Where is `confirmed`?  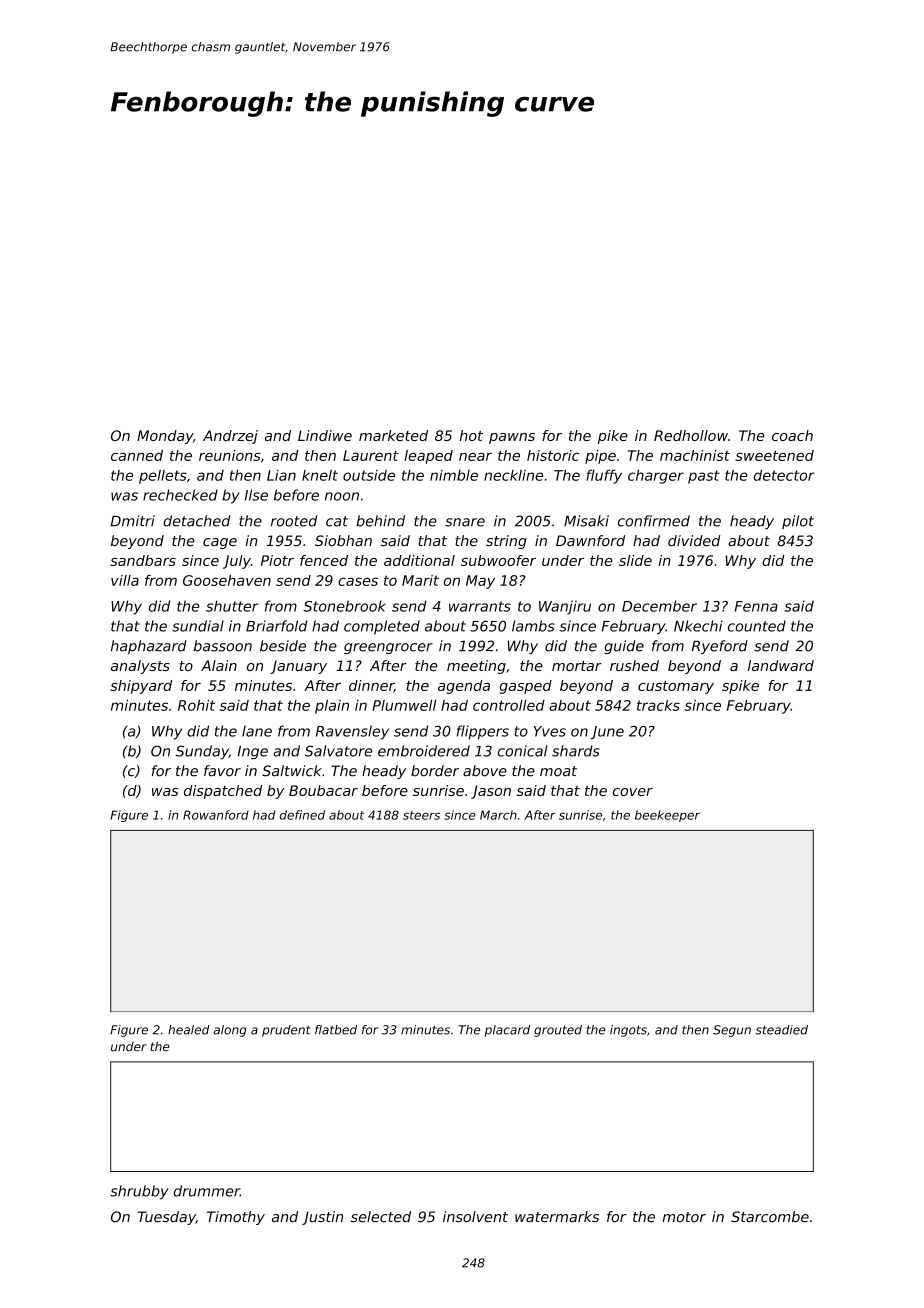 confirmed is located at coordinates (654, 521).
